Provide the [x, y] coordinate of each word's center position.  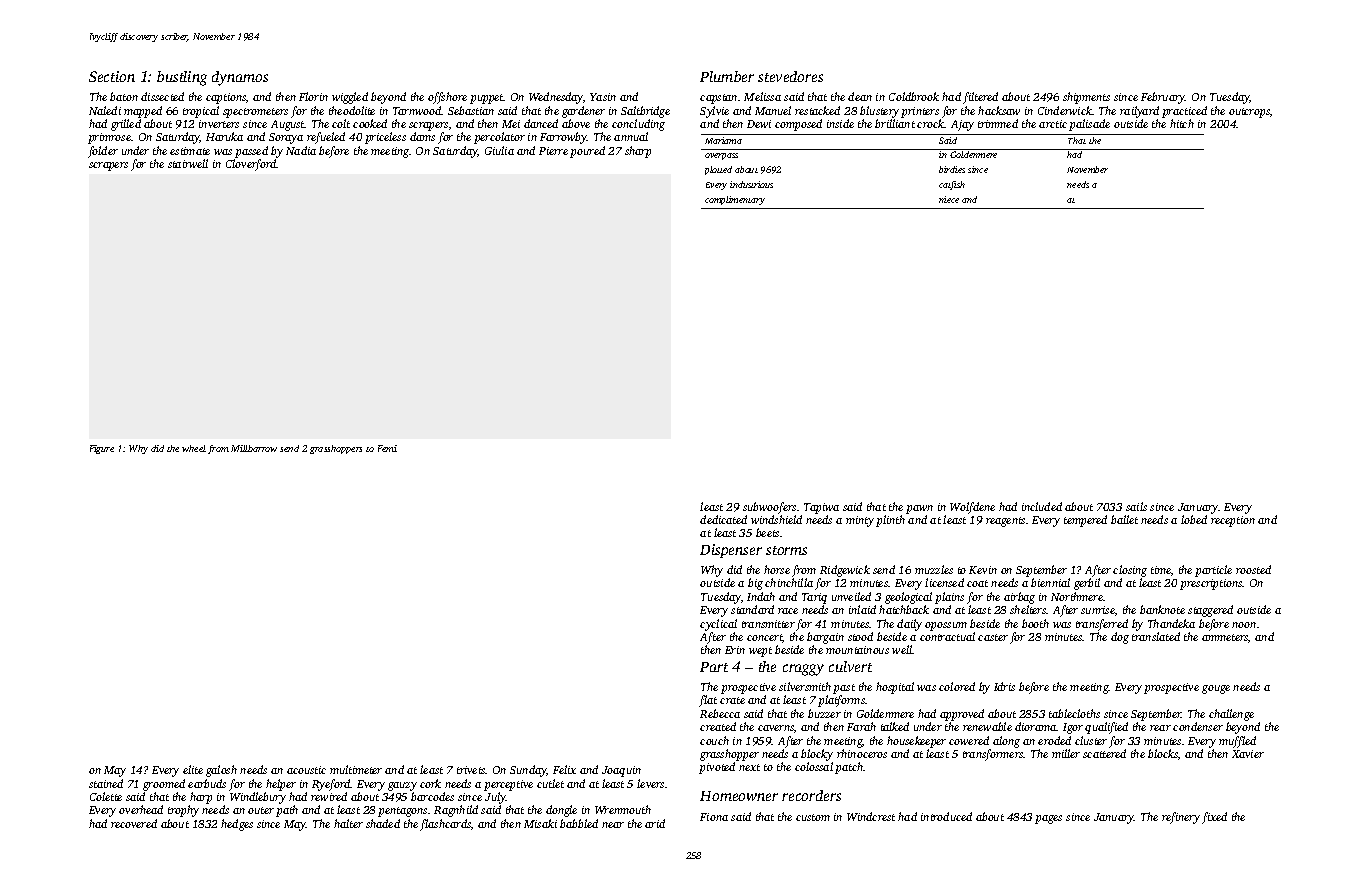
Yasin [603, 97]
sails [1136, 506]
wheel [194, 448]
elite [193, 769]
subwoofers [769, 508]
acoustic [306, 770]
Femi [387, 448]
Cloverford [251, 165]
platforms [841, 701]
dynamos [240, 78]
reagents [1005, 522]
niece [949, 199]
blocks [1163, 753]
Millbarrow [254, 448]
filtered [980, 98]
